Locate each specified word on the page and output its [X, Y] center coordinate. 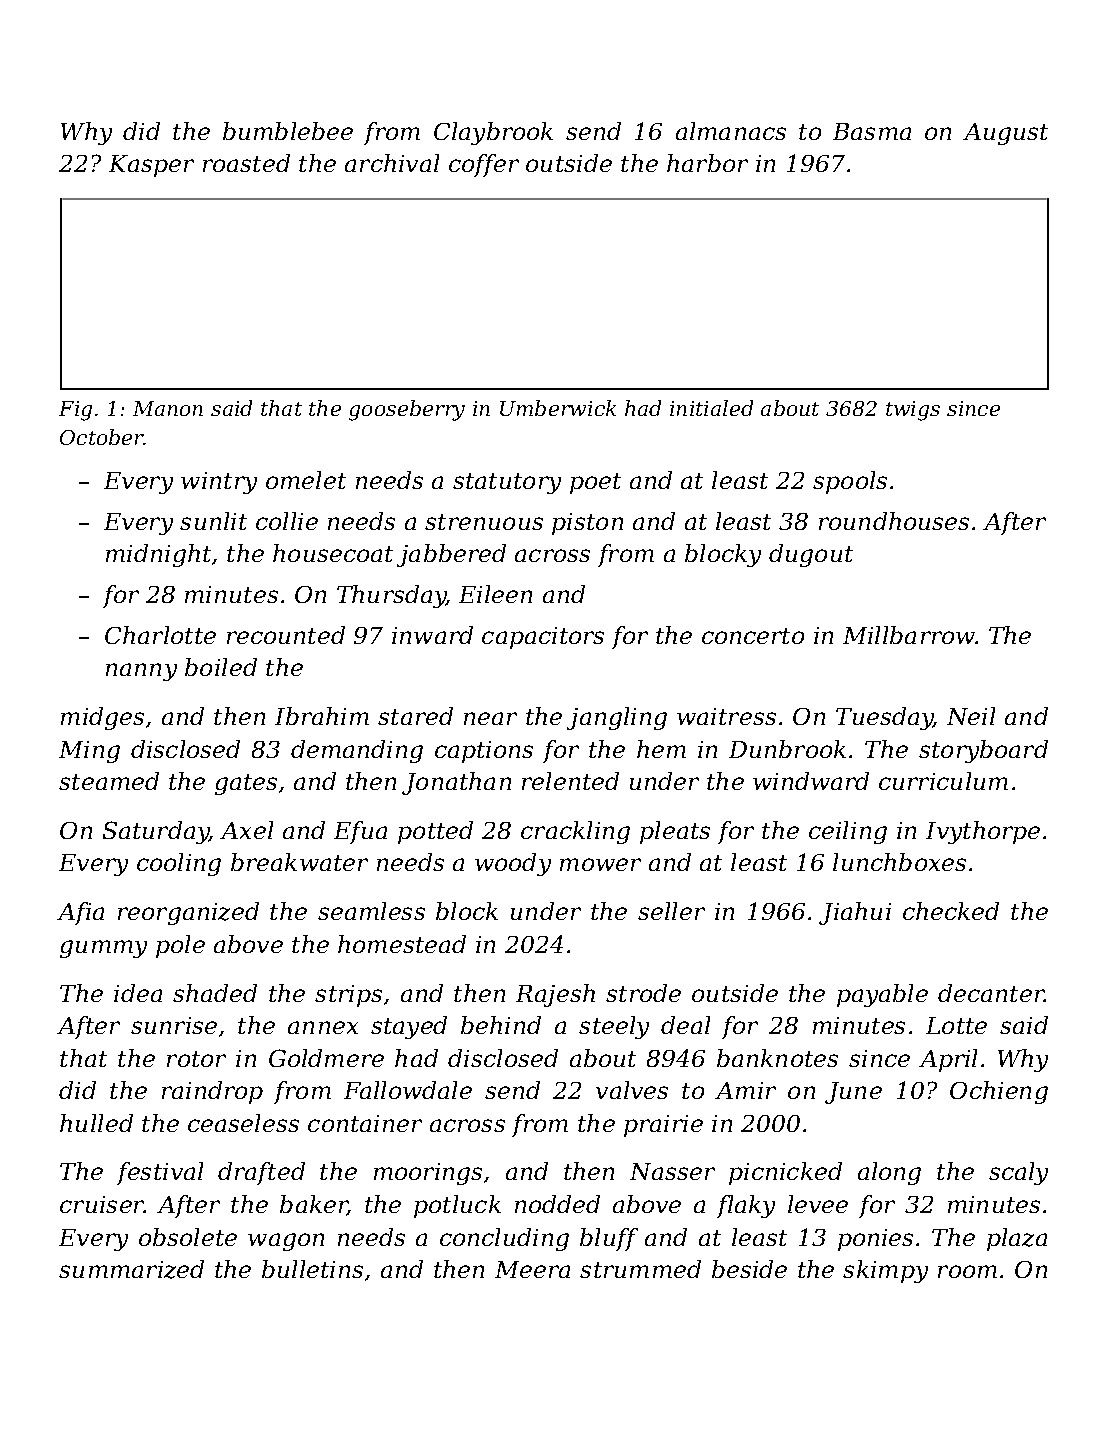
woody [513, 864]
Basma [872, 131]
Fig [75, 411]
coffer [484, 165]
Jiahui [855, 913]
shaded [215, 993]
